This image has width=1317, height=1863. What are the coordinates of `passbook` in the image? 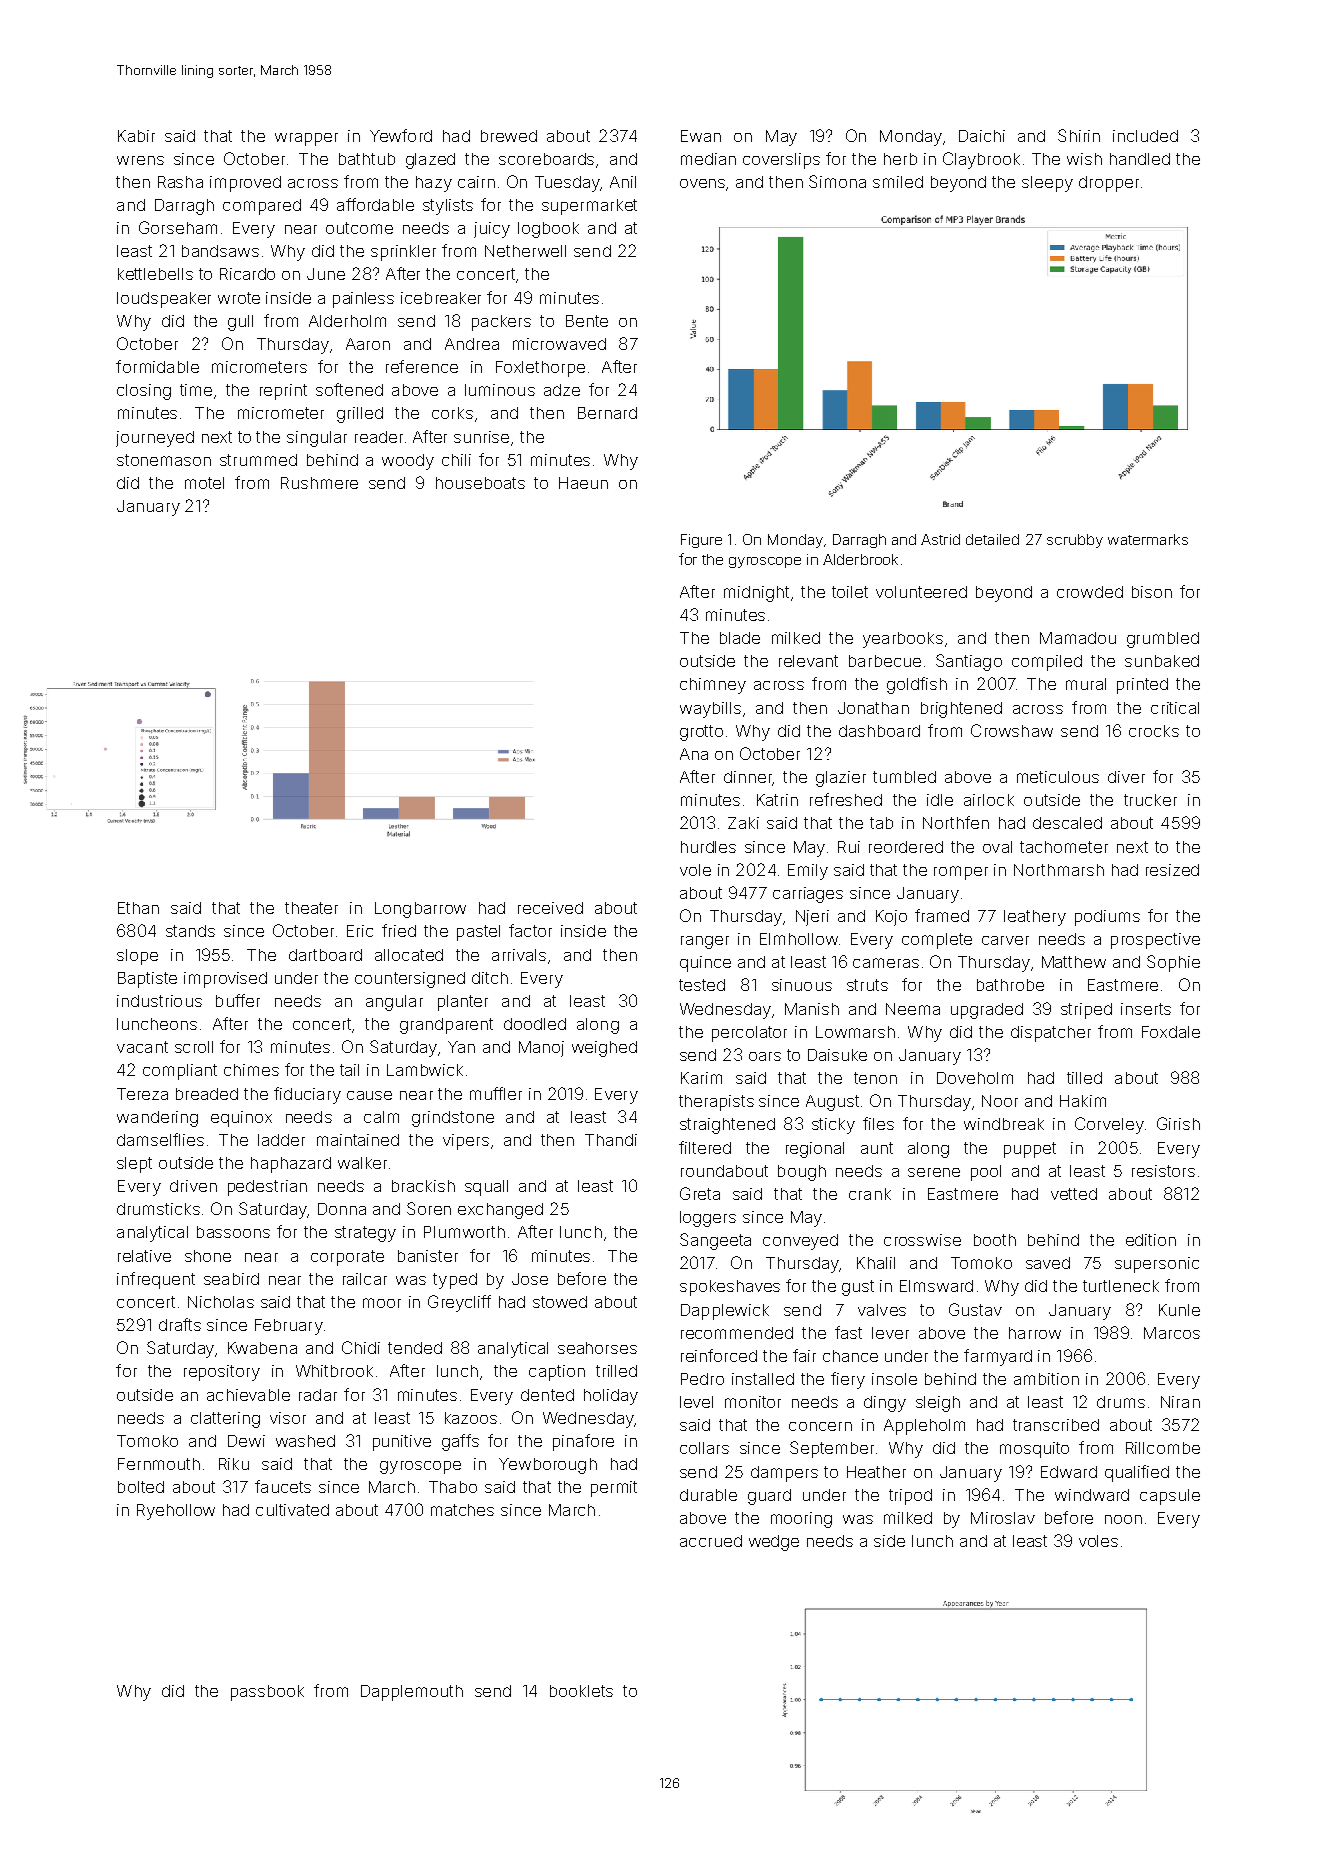 It's located at (267, 1693).
